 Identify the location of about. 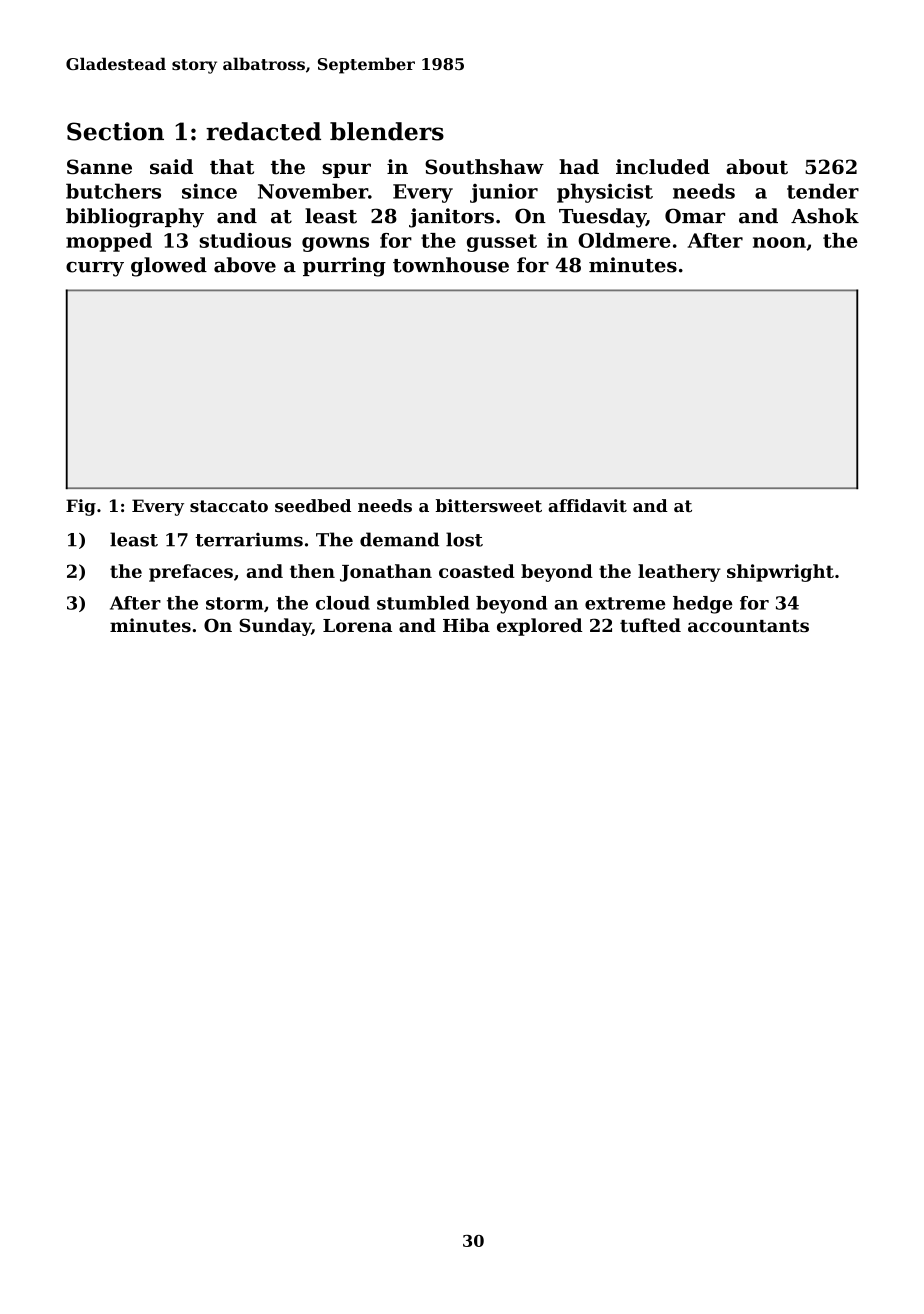
(757, 167).
